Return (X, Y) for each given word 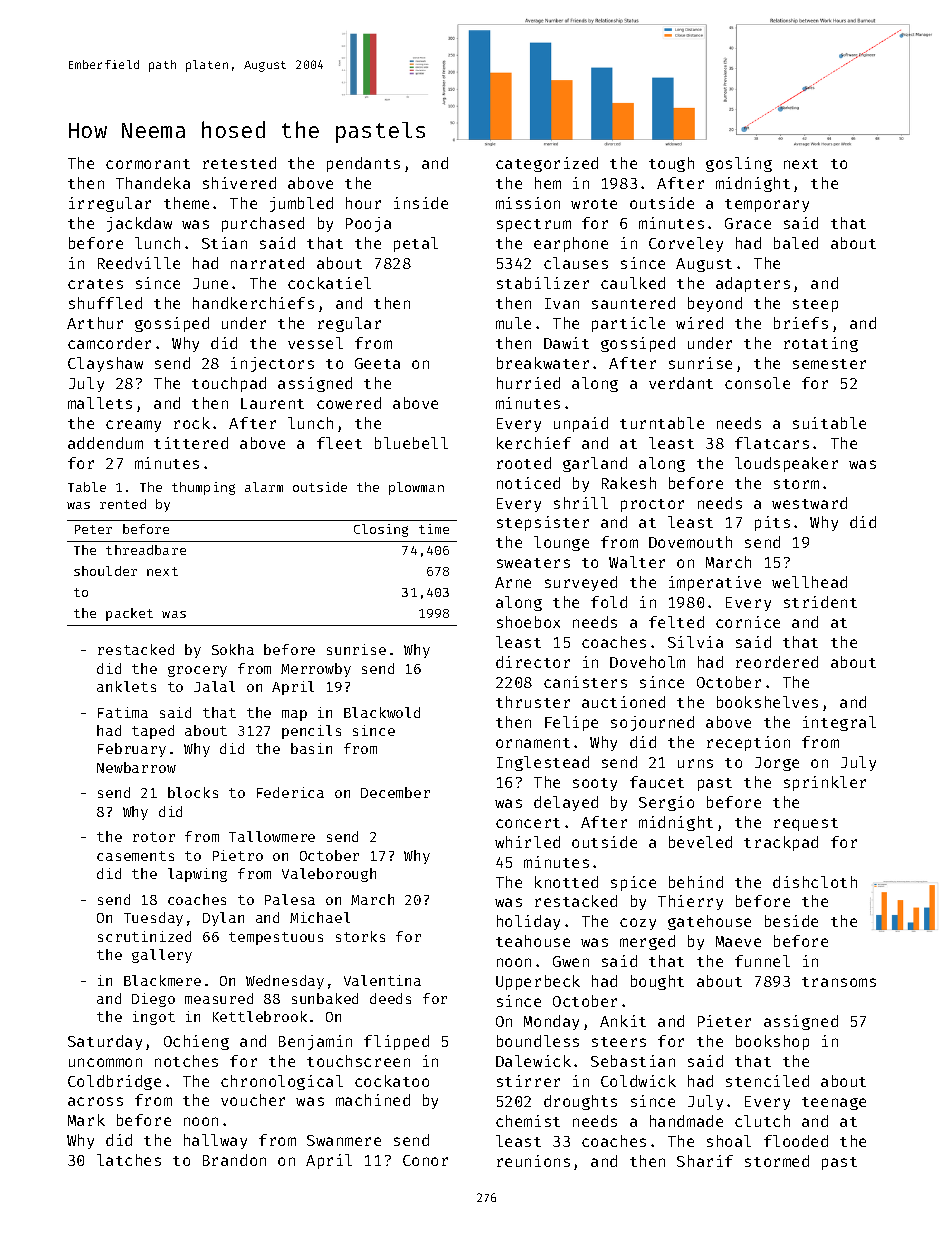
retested (239, 163)
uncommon (105, 1062)
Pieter (724, 1021)
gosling (739, 164)
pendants (363, 164)
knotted (566, 882)
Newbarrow (136, 767)
